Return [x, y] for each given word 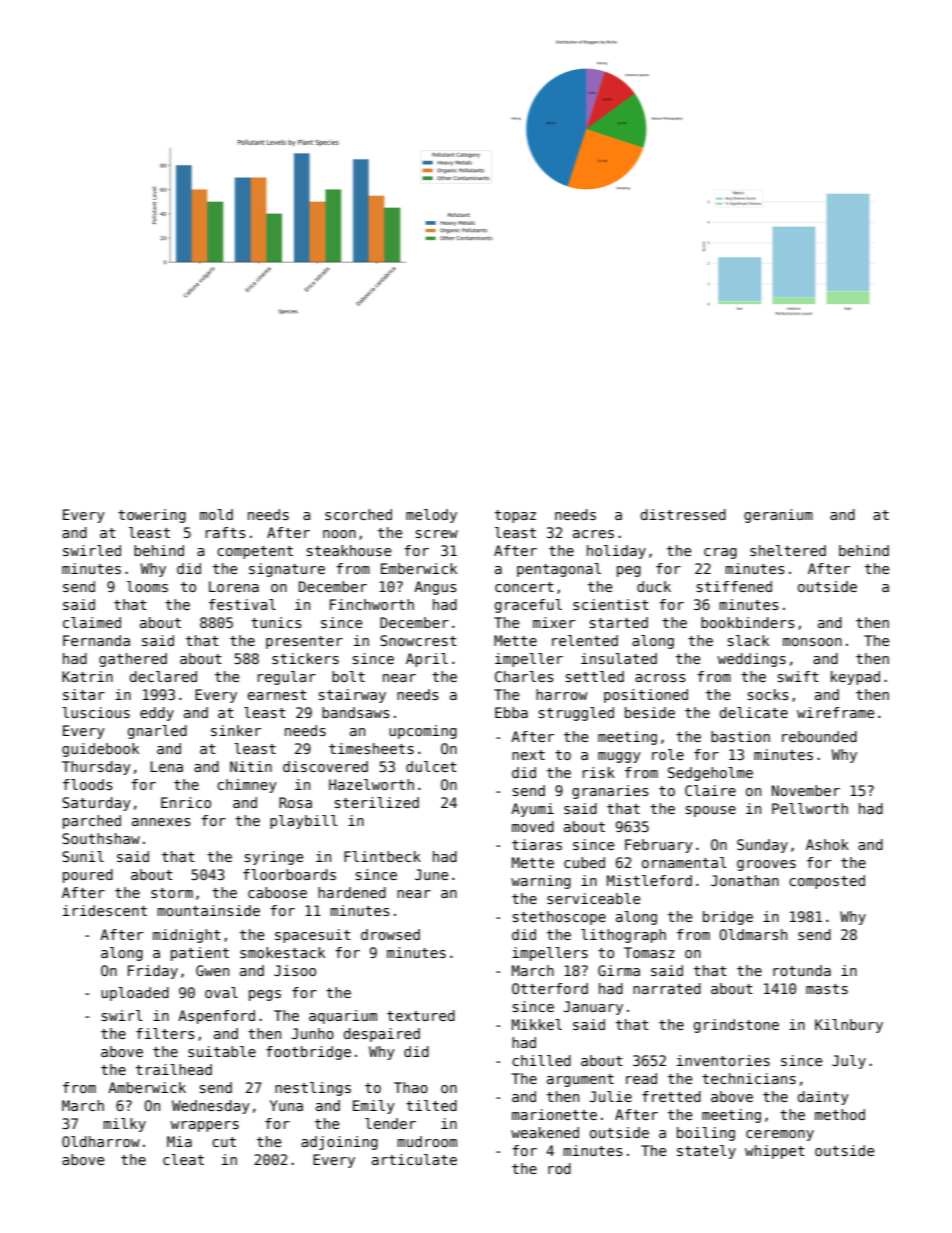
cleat [183, 1159]
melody [431, 516]
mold [216, 514]
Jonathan [745, 880]
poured [88, 876]
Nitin [251, 766]
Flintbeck [382, 856]
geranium [778, 516]
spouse [711, 811]
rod [559, 1168]
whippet [775, 1152]
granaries [610, 792]
